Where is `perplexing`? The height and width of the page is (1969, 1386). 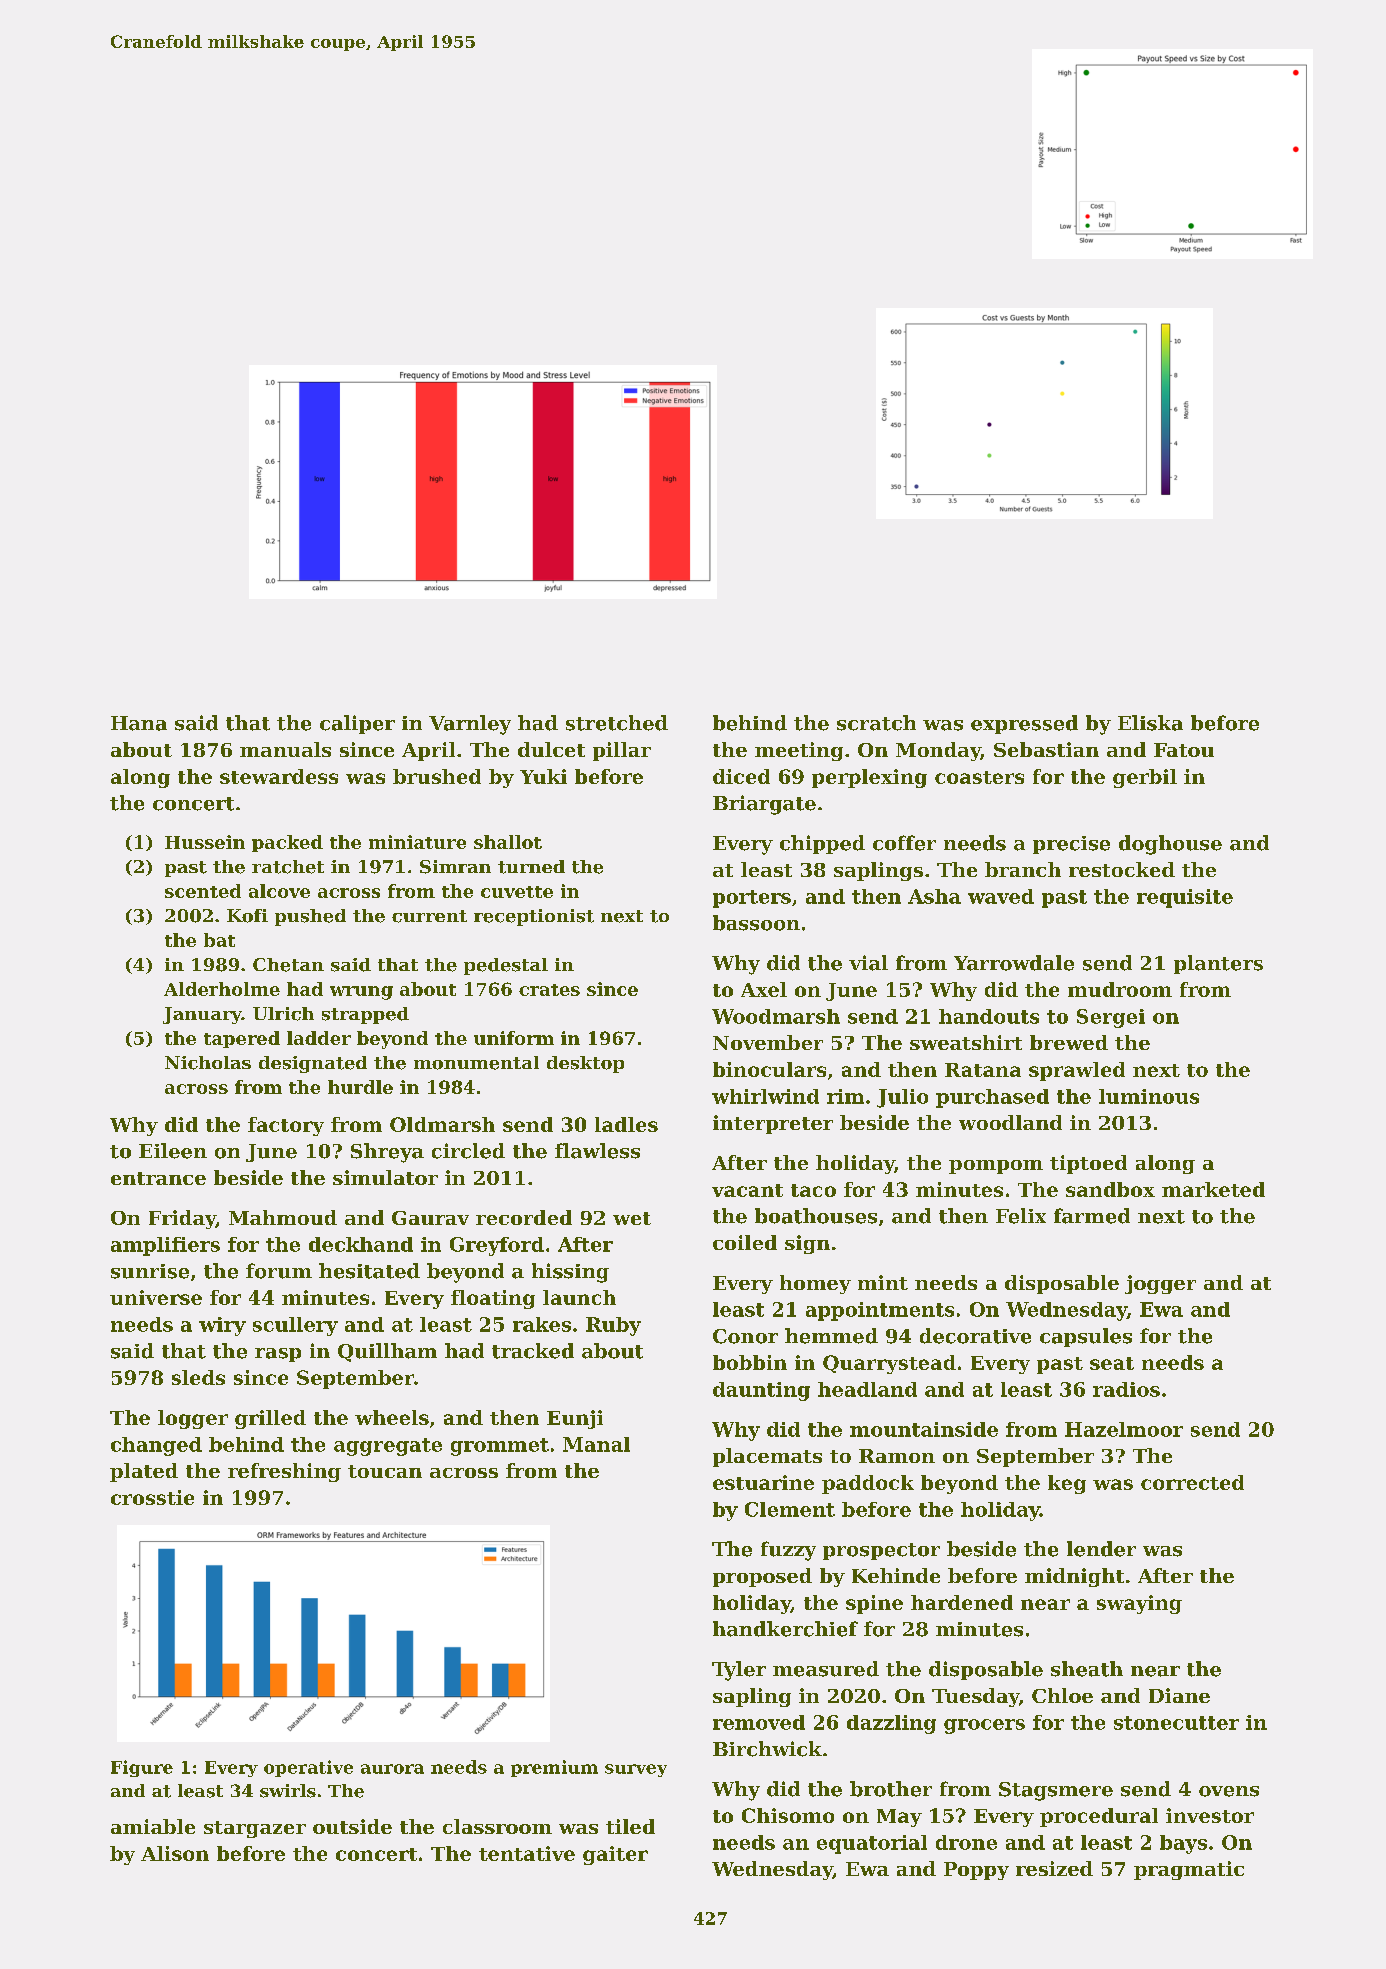 perplexing is located at coordinates (869, 778).
